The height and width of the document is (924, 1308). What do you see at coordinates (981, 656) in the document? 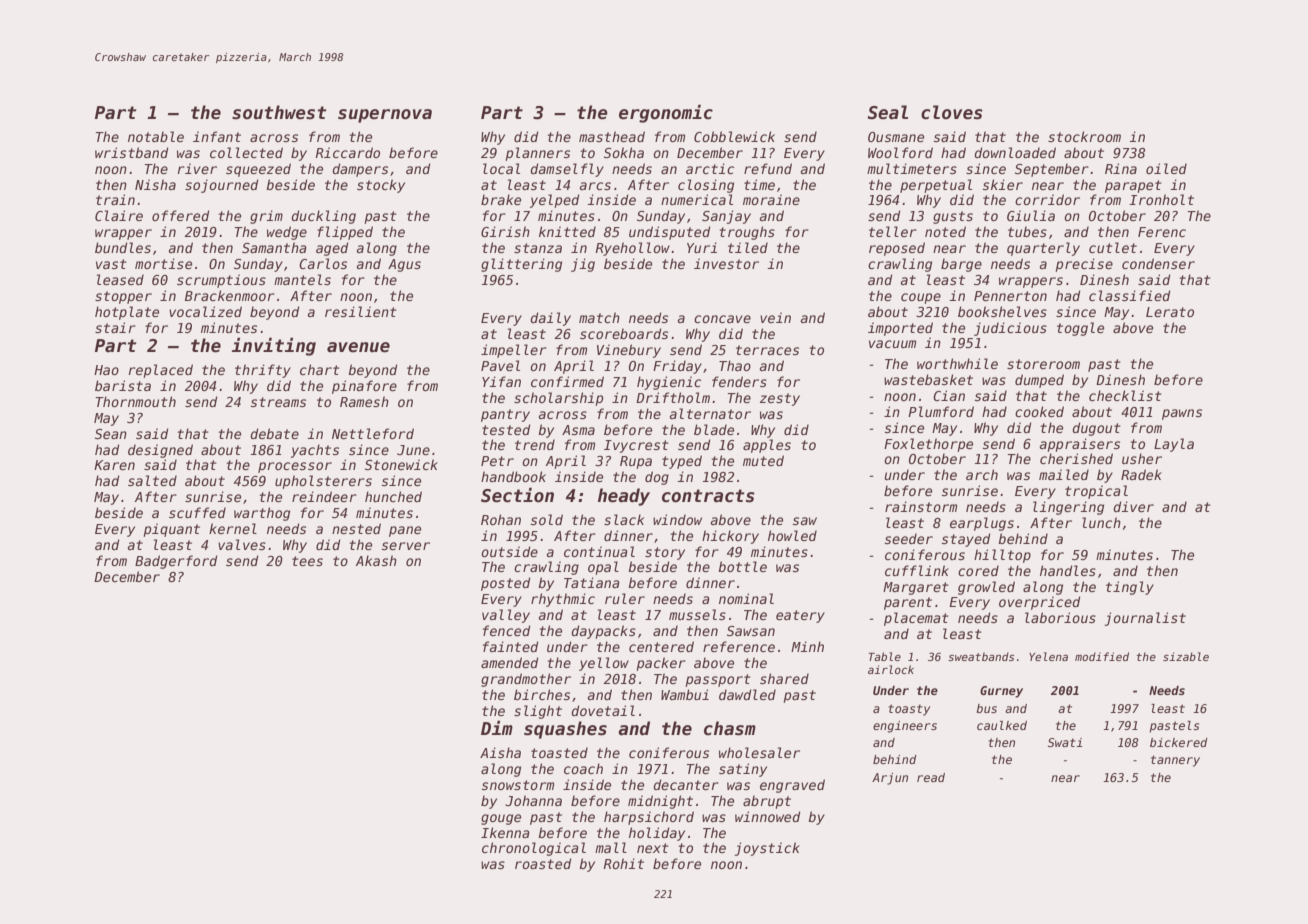
I see `sweatbands` at bounding box center [981, 656].
